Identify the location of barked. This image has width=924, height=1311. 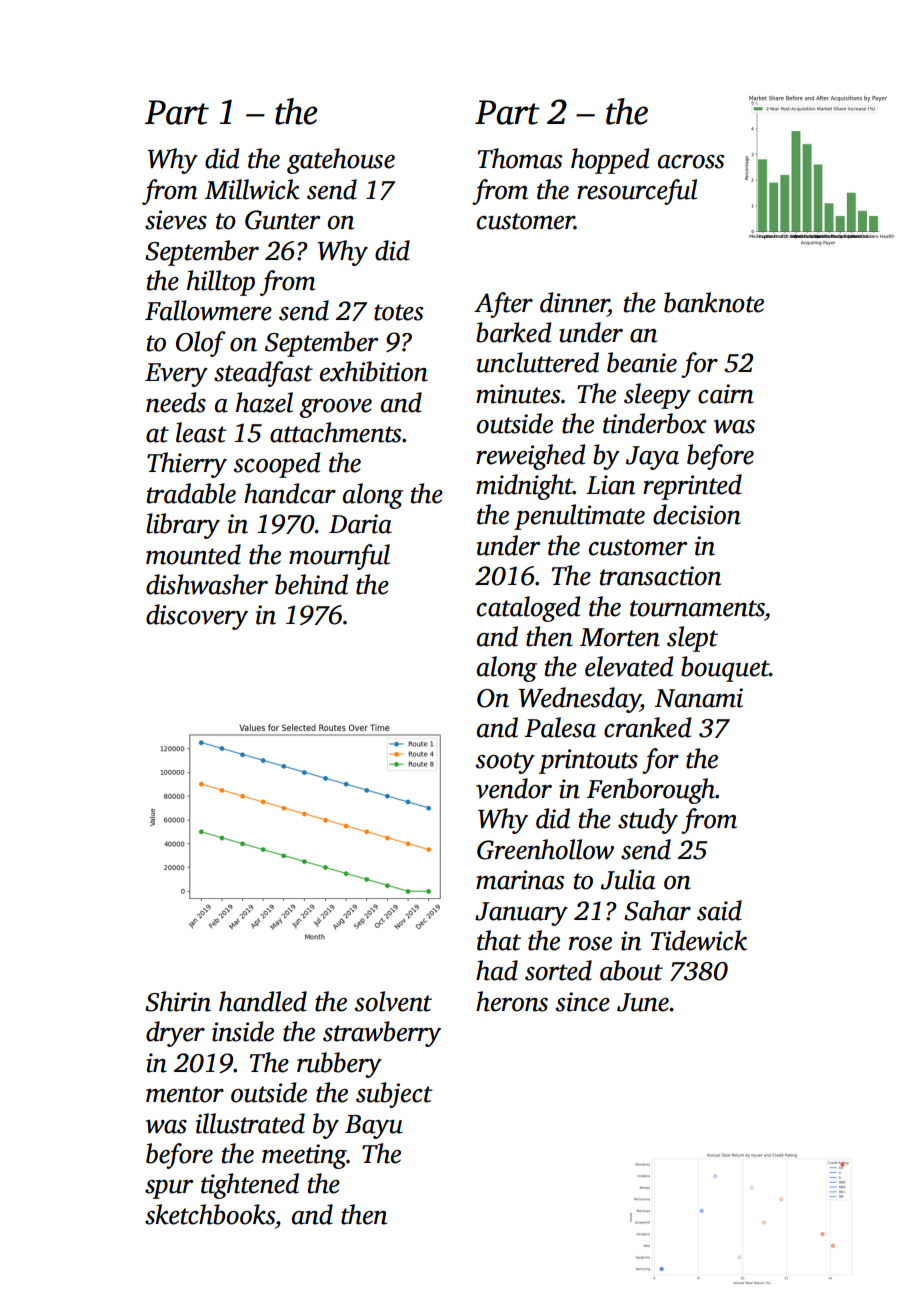
(513, 332).
